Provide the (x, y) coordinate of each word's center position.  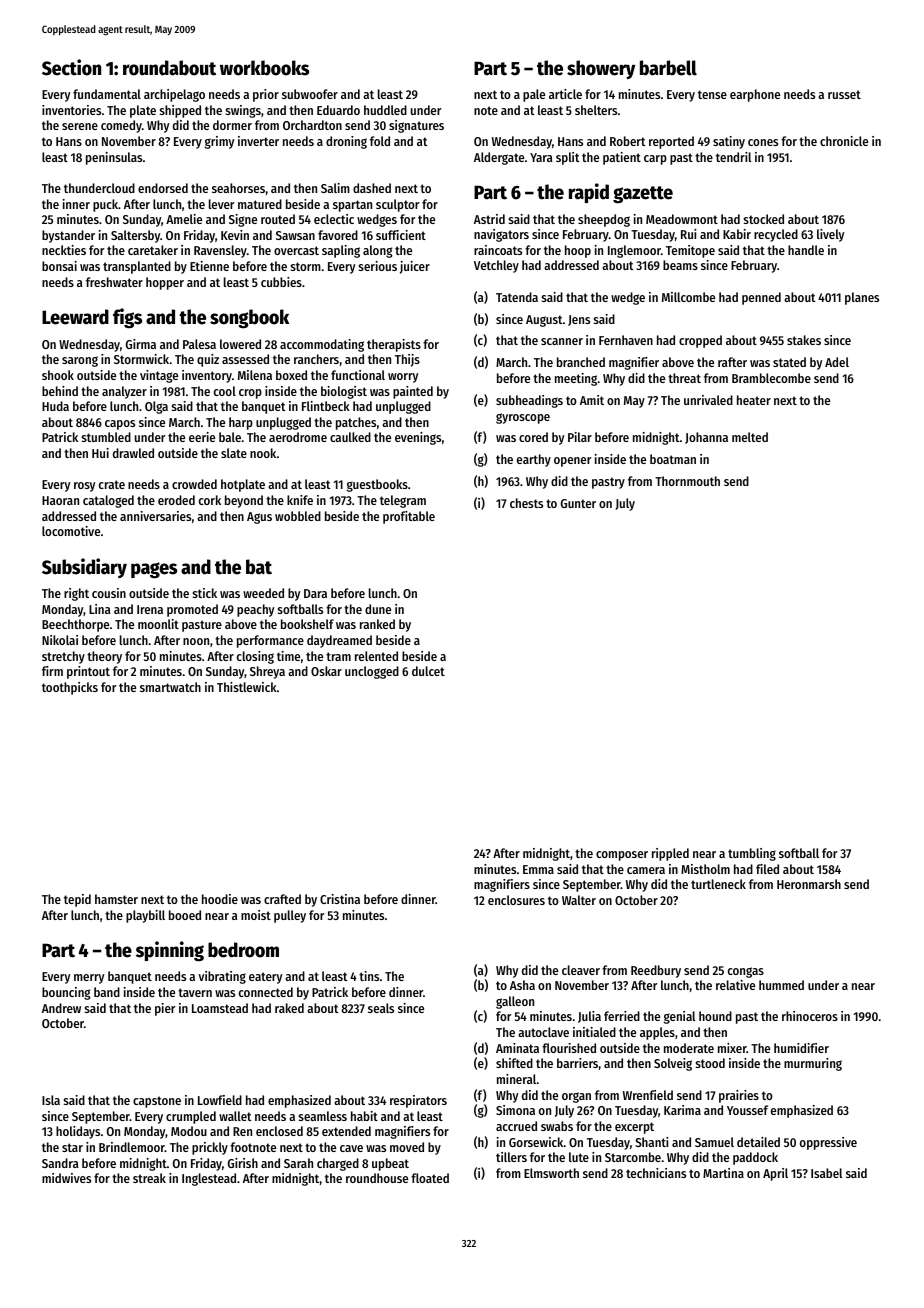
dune (378, 609)
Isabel (826, 1173)
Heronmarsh (809, 884)
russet (844, 94)
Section (71, 67)
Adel (837, 362)
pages (154, 570)
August (544, 321)
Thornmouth (687, 481)
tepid (77, 900)
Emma (538, 869)
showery (601, 69)
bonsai (59, 266)
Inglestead (209, 1179)
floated (430, 1178)
